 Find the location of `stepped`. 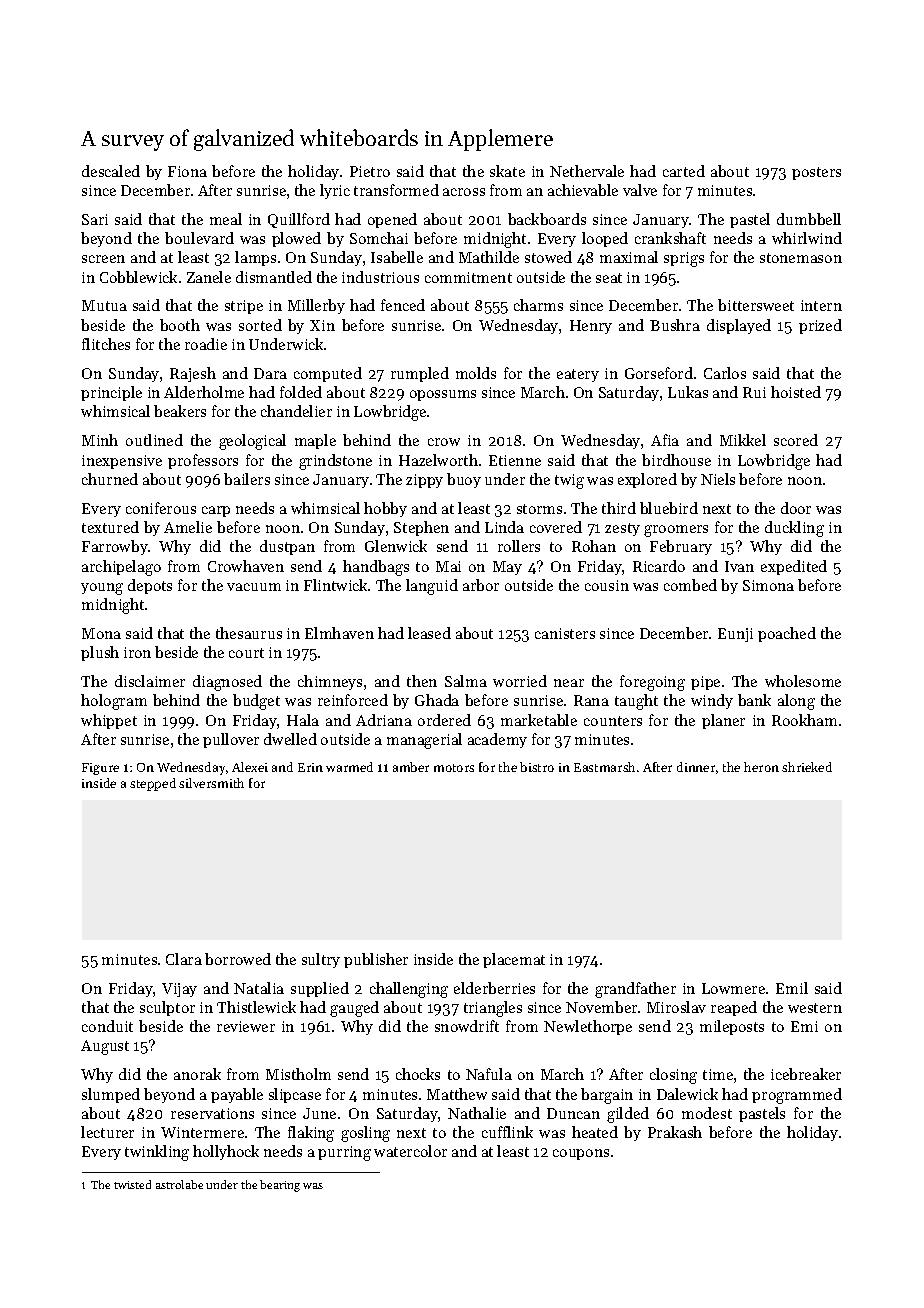

stepped is located at coordinates (153, 784).
